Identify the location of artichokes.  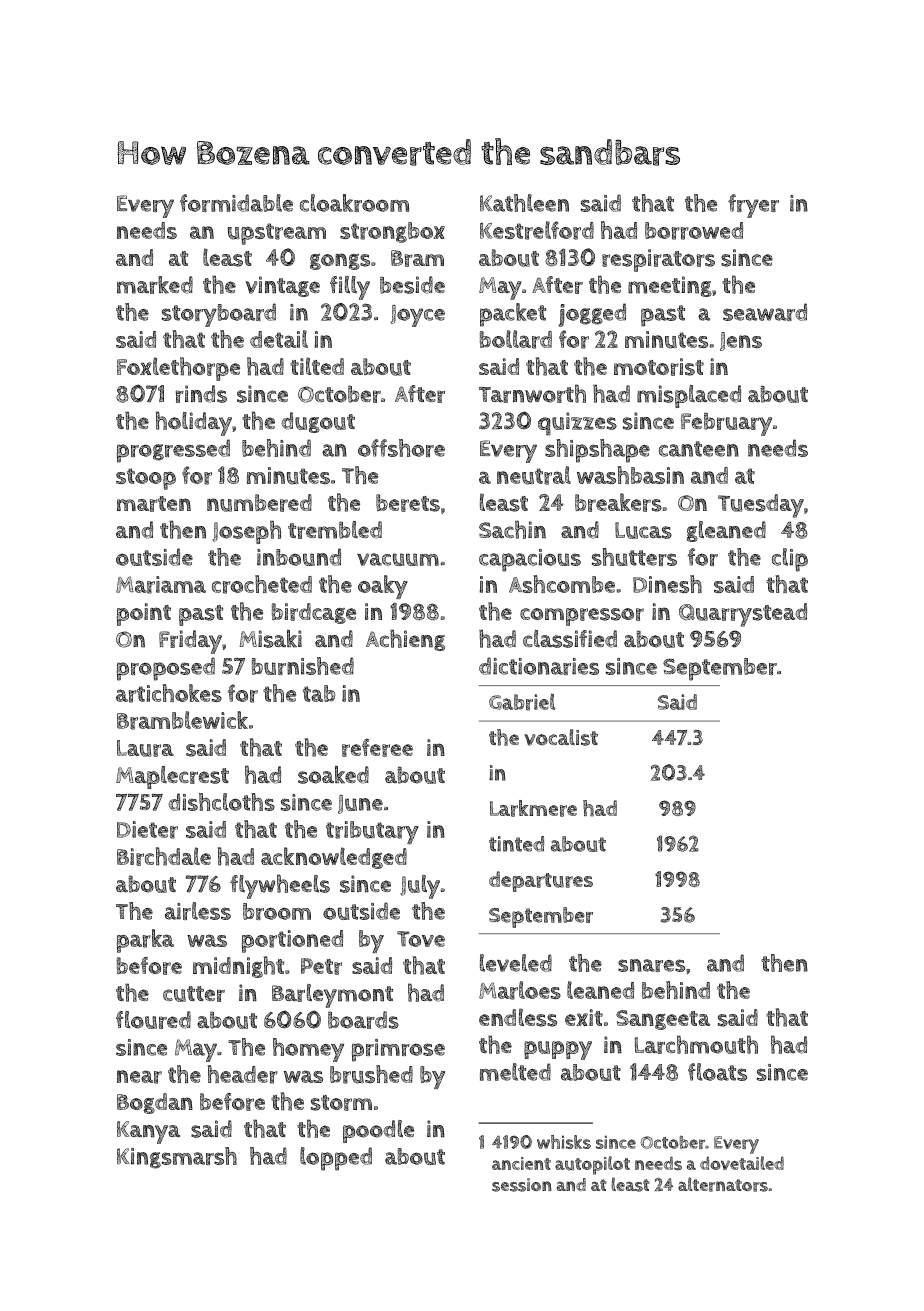
(169, 693).
